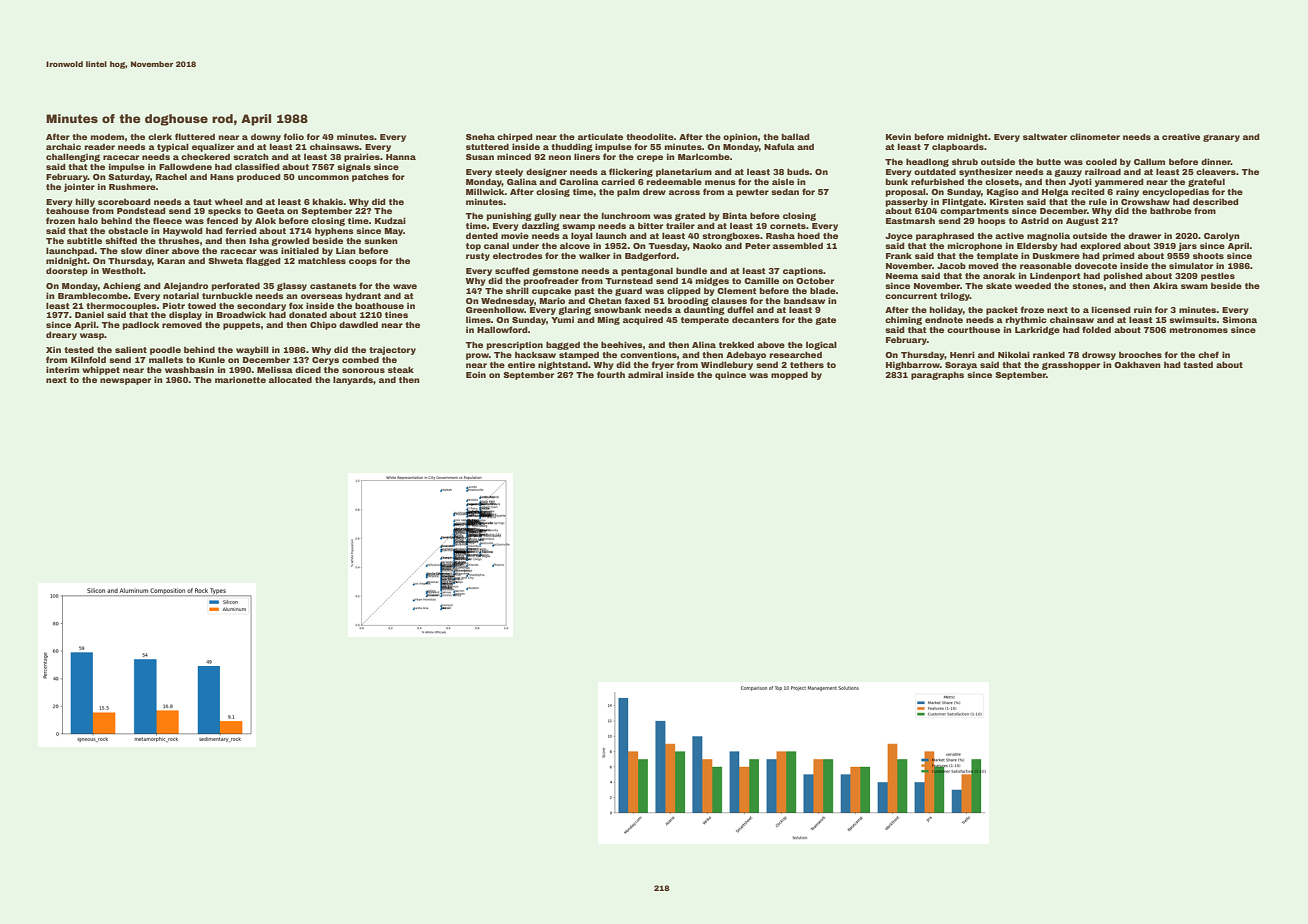 This document has width=1308, height=924. I want to click on Astrid, so click(1035, 220).
